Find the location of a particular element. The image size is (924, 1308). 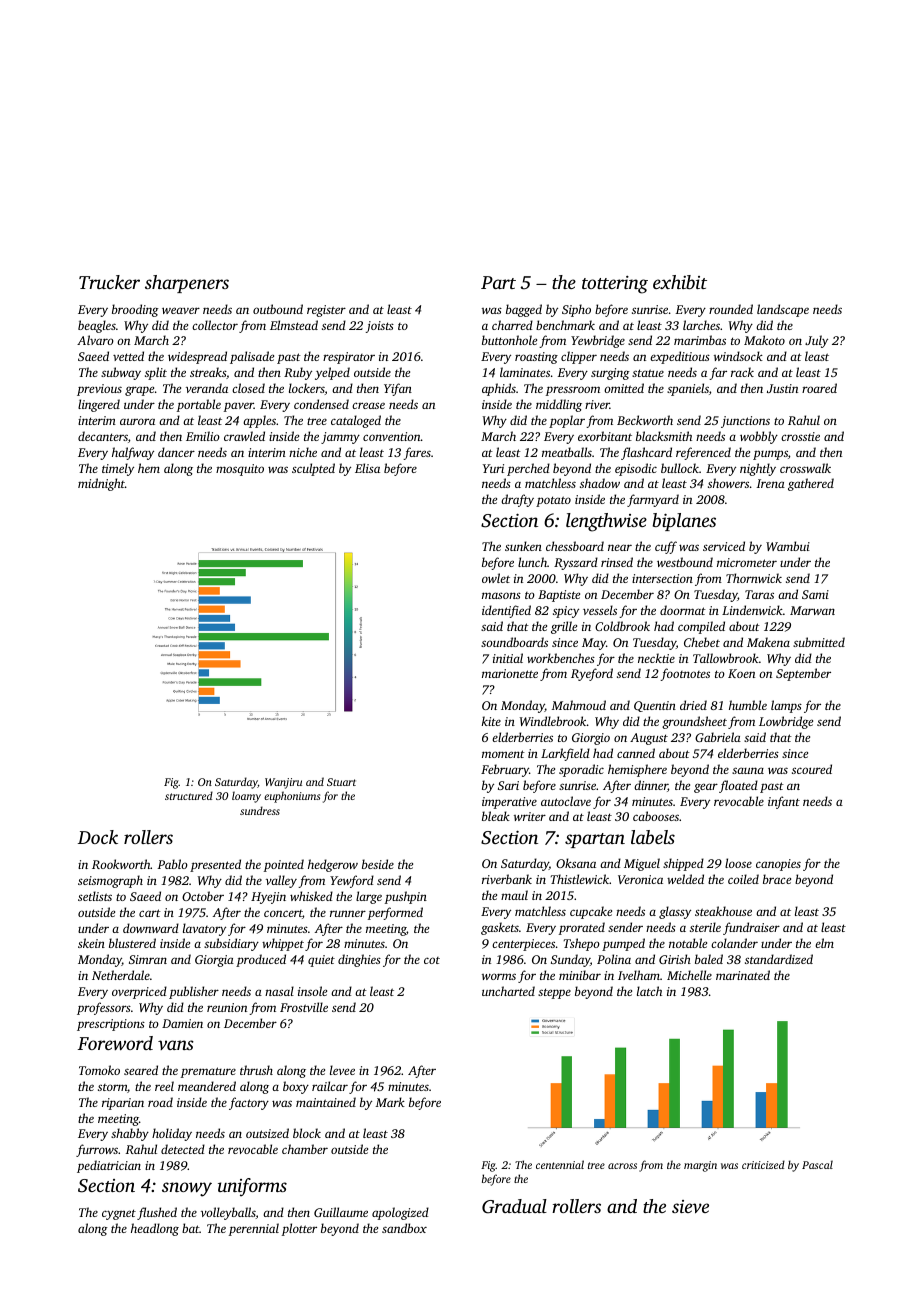

Wanjiru is located at coordinates (283, 783).
